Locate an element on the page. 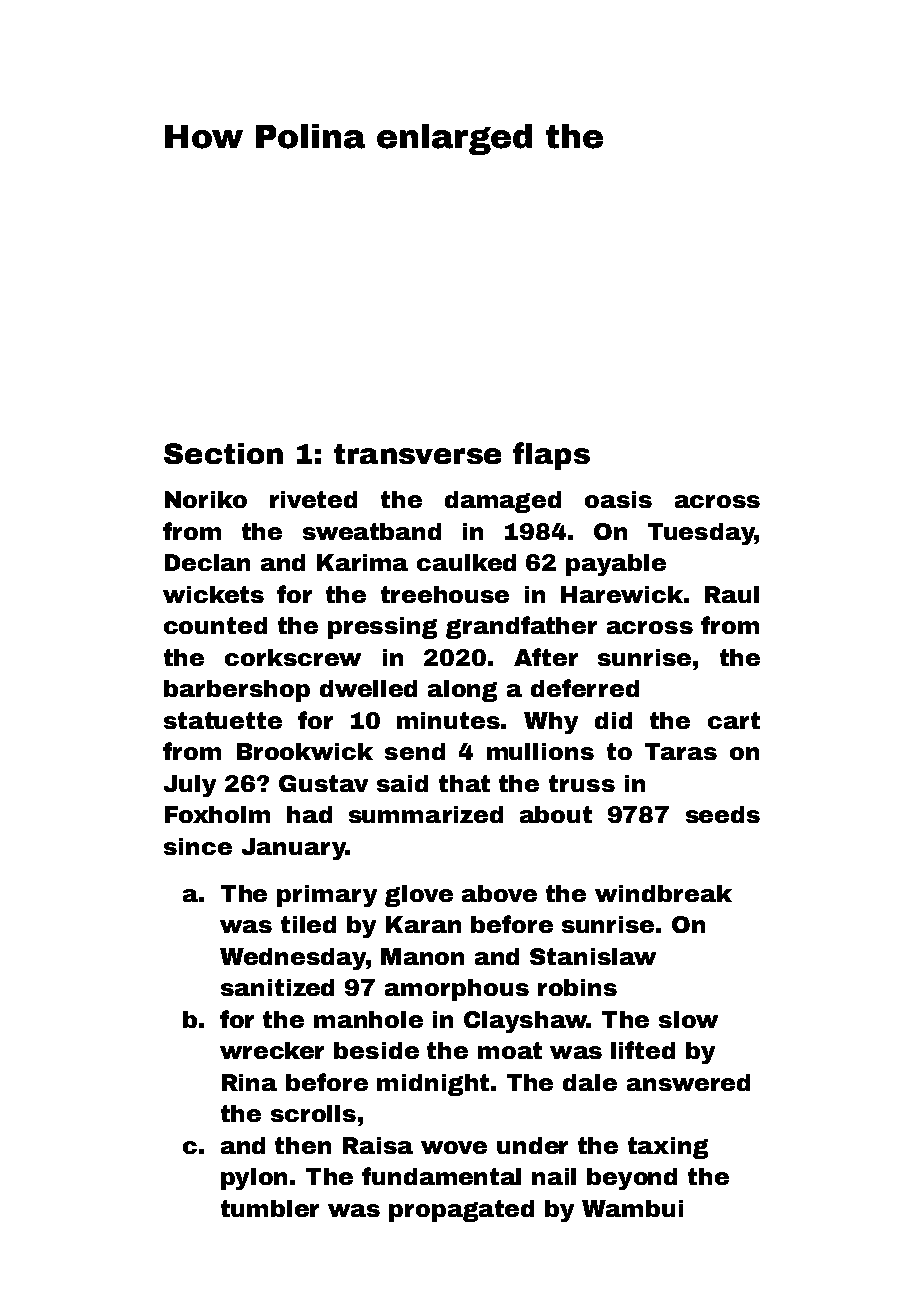  flaps is located at coordinates (551, 456).
